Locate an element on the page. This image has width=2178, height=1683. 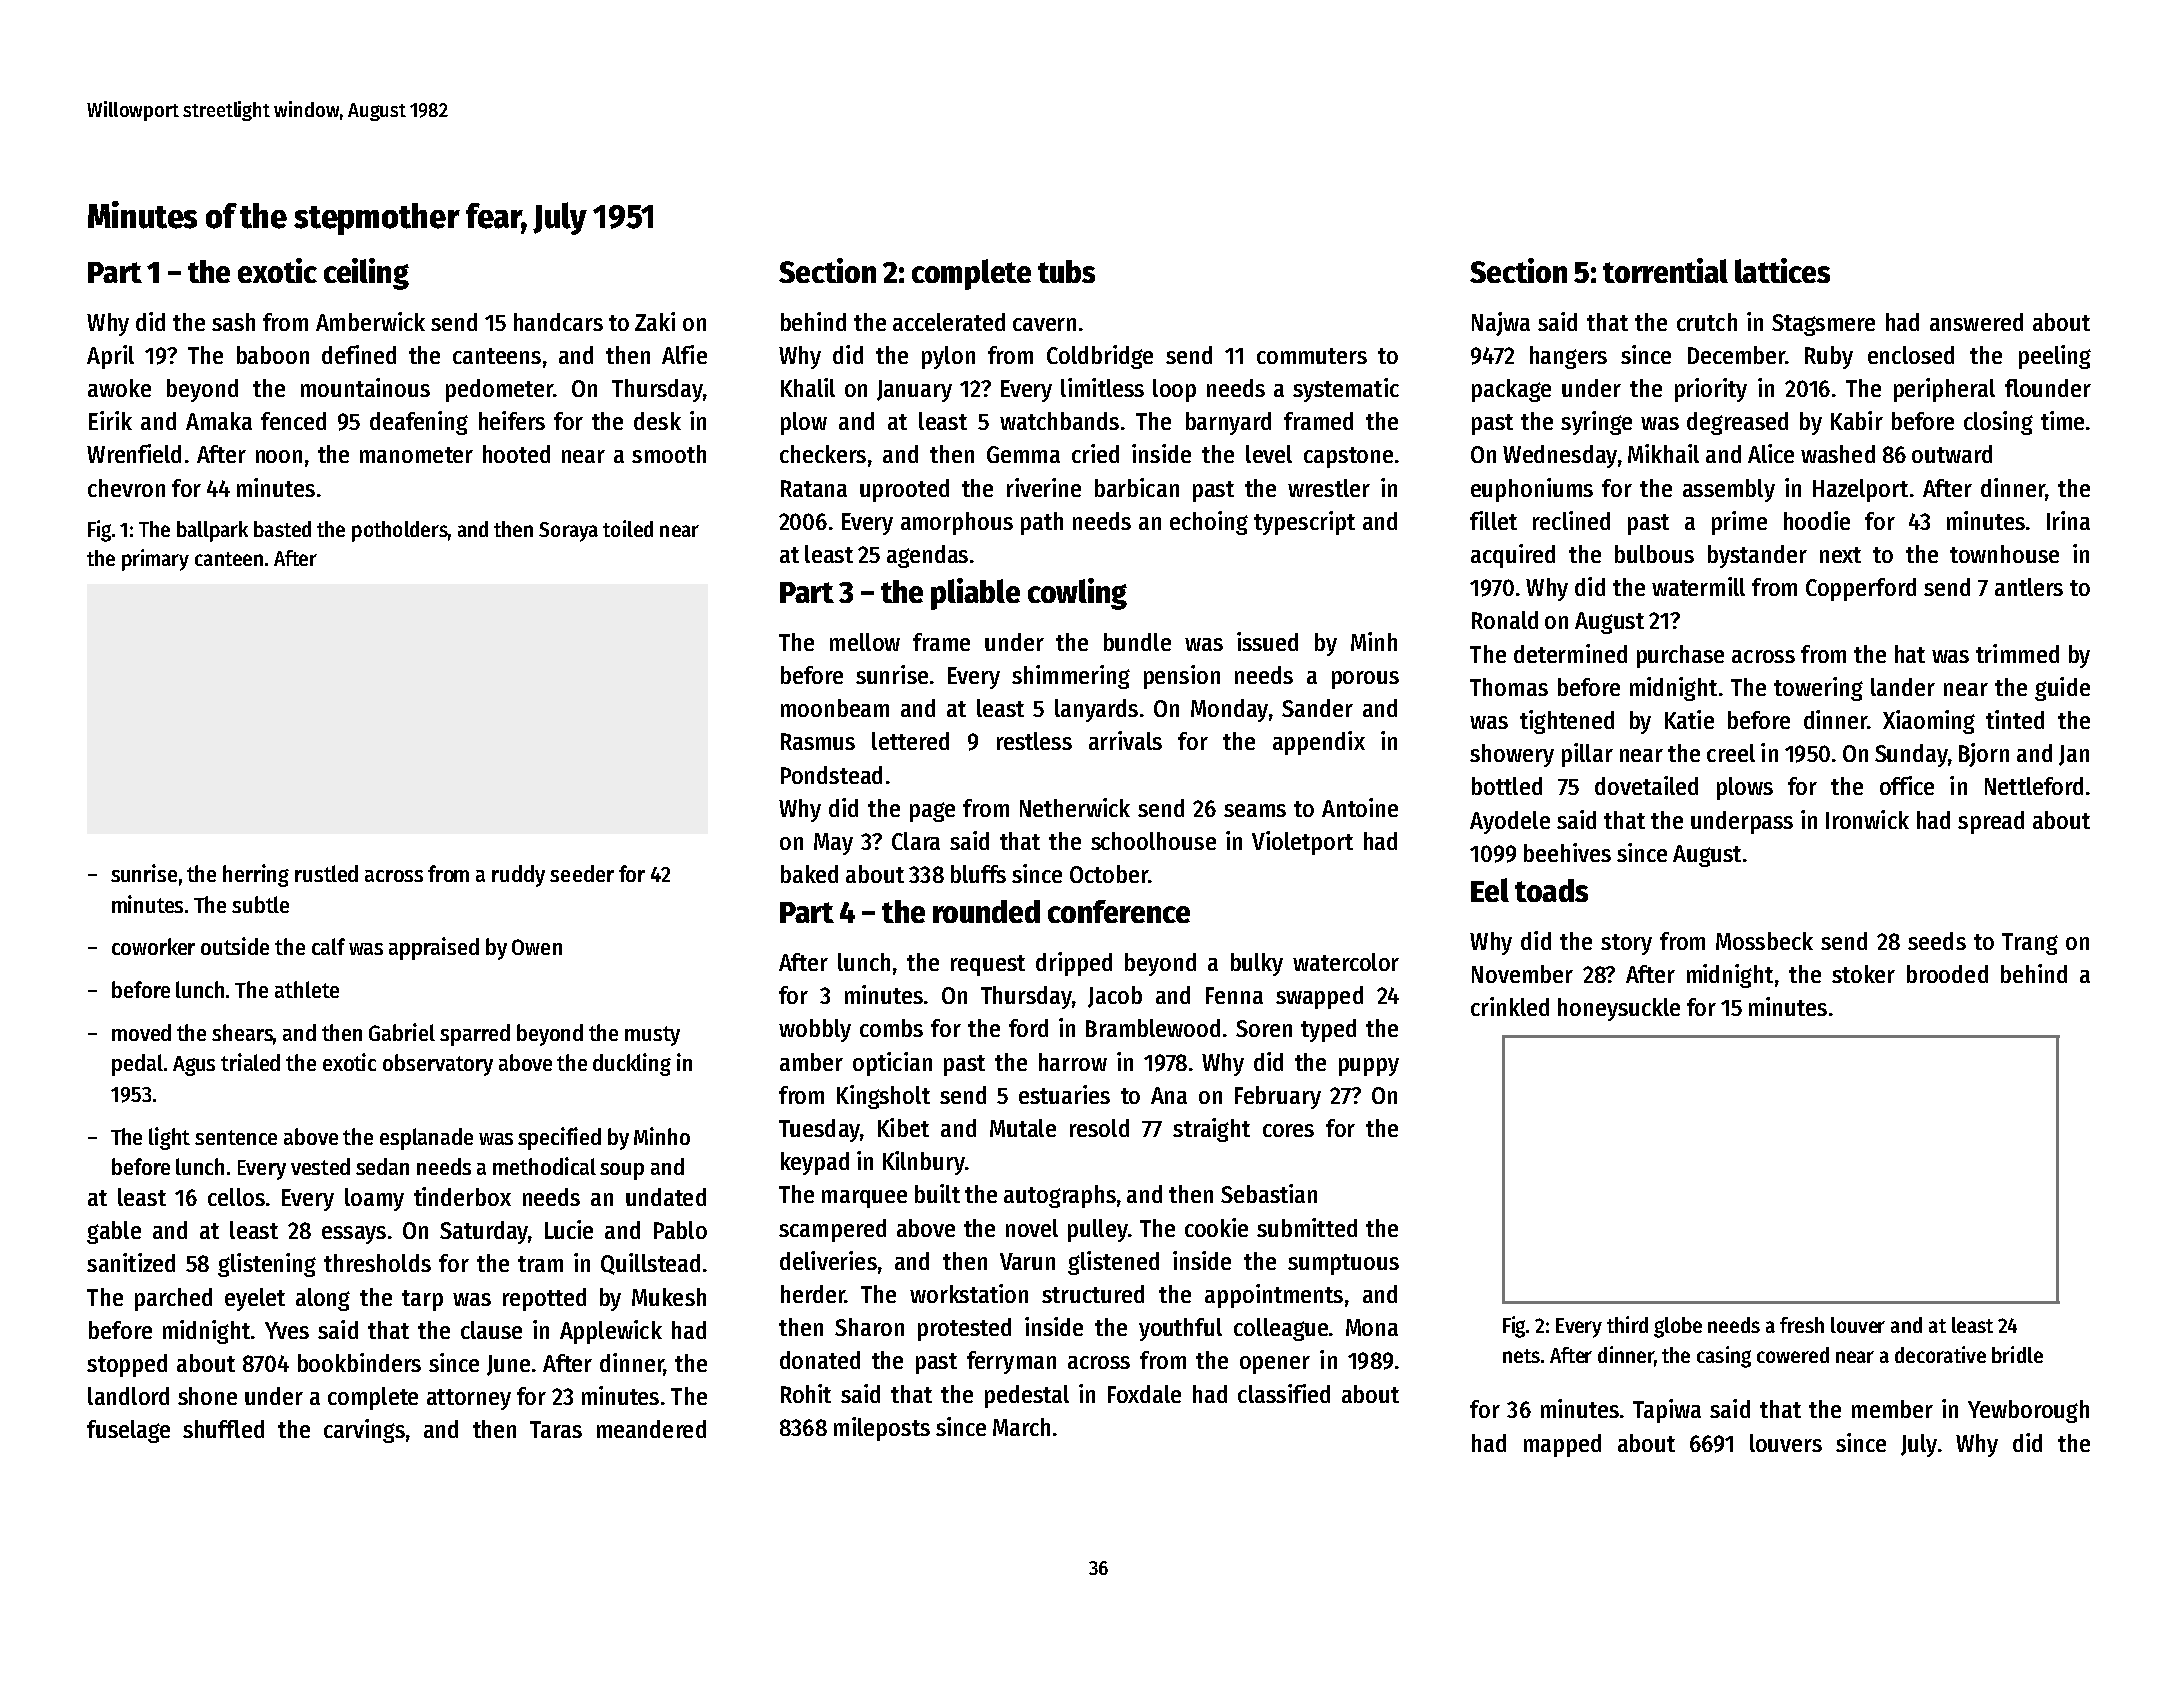
potholders is located at coordinates (400, 531).
